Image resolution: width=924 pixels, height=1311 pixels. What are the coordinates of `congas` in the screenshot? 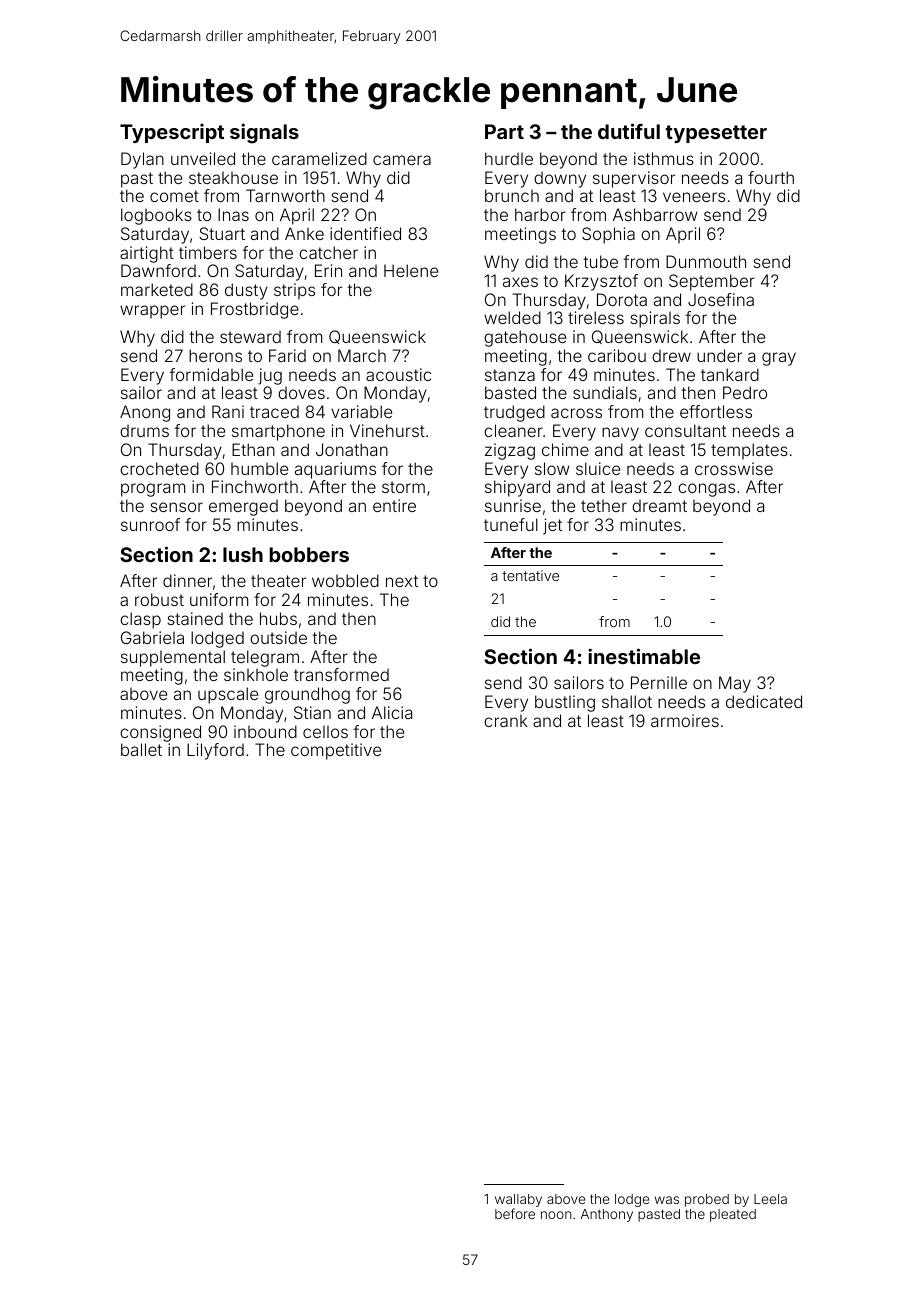 It's located at (706, 490).
